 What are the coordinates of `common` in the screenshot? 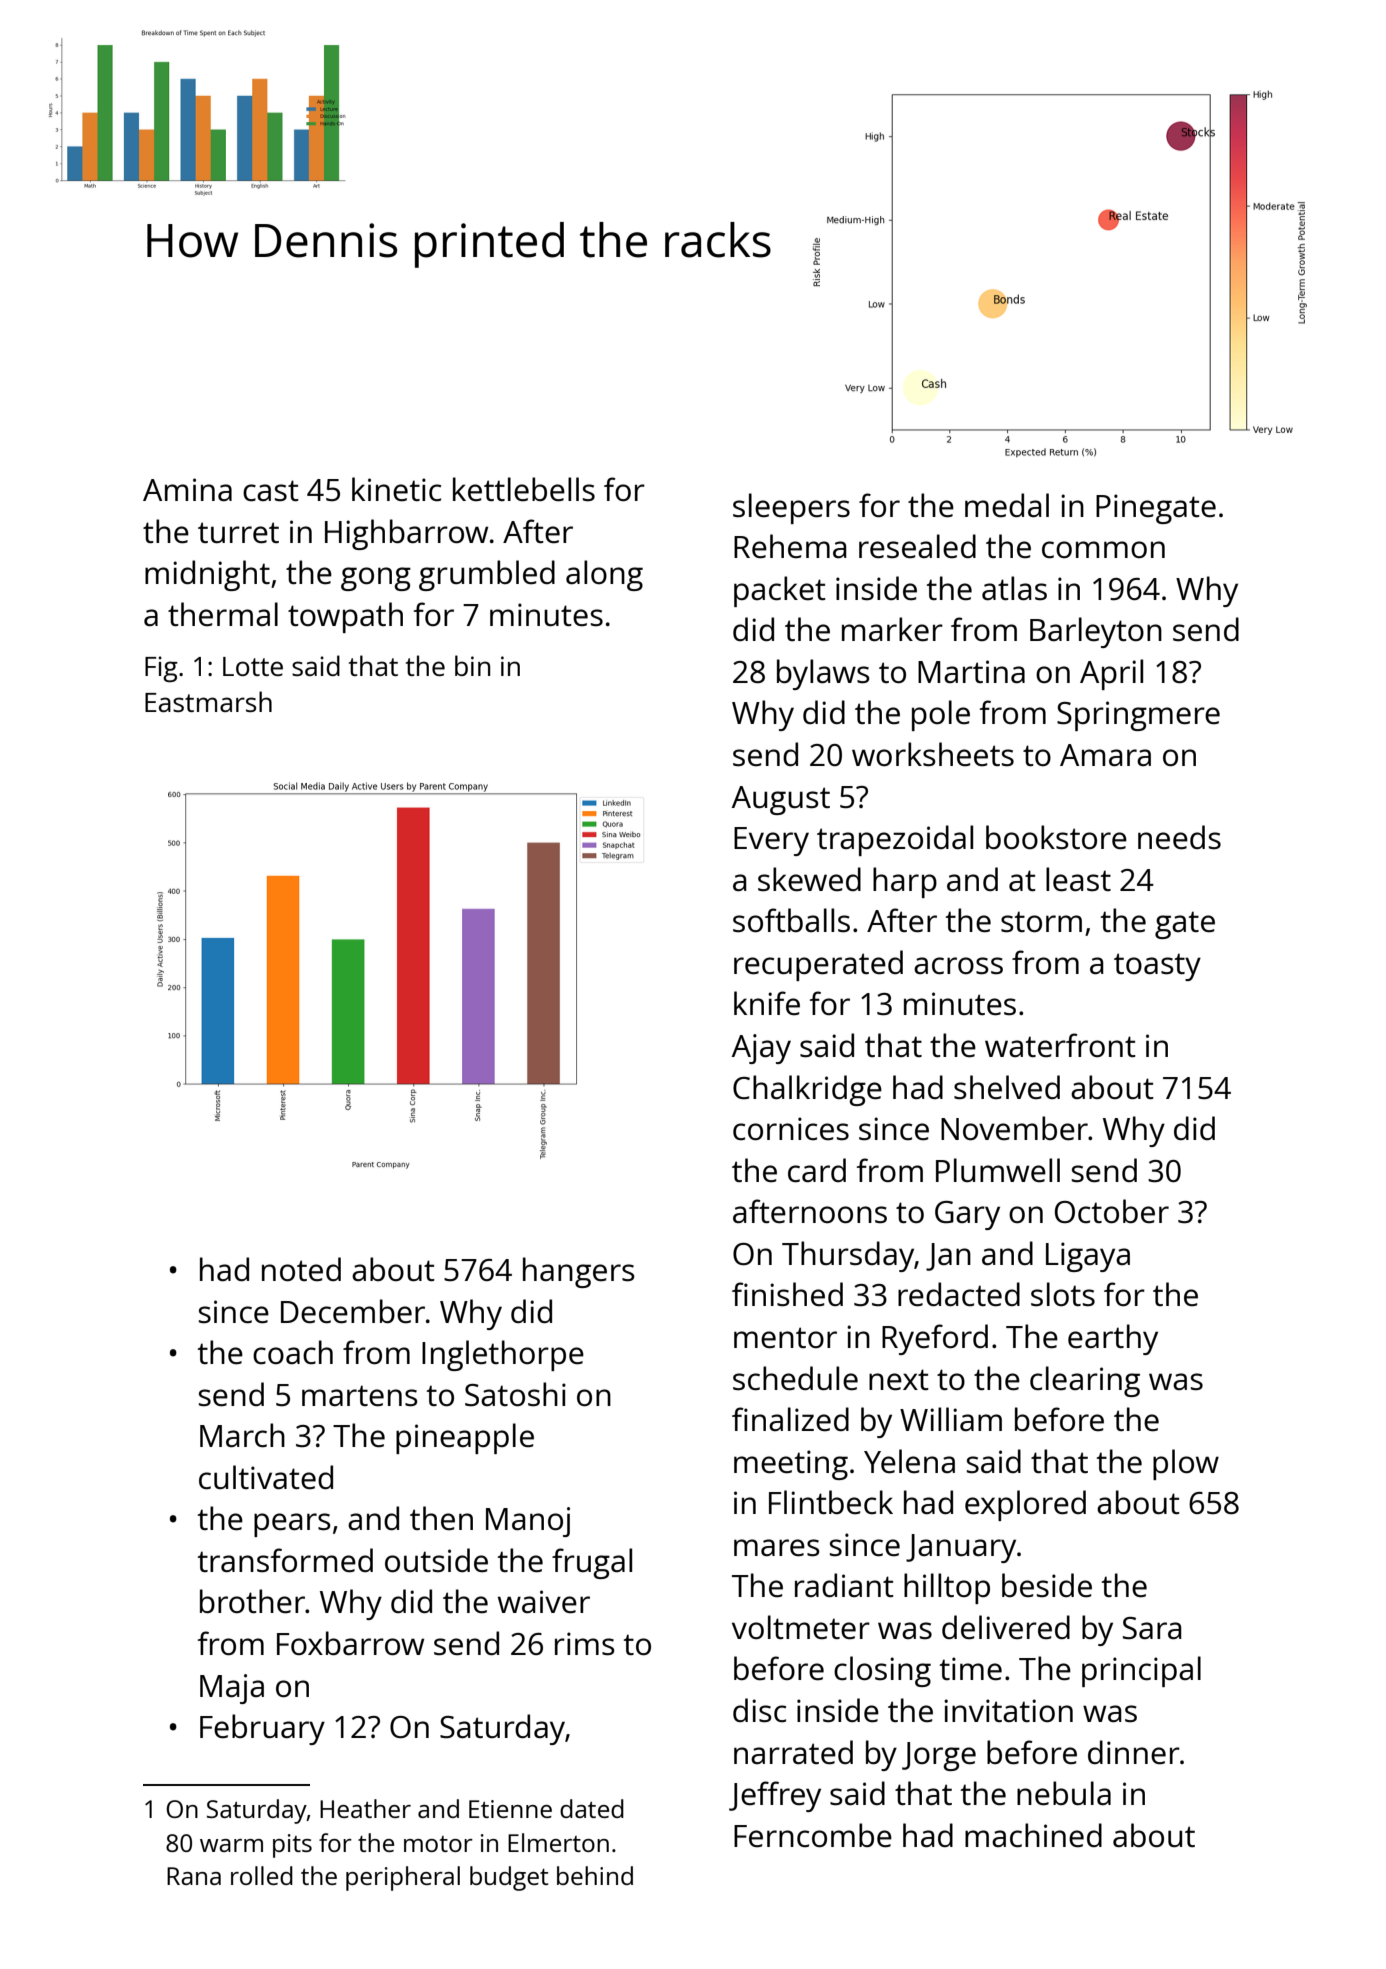 It's located at (1103, 550).
